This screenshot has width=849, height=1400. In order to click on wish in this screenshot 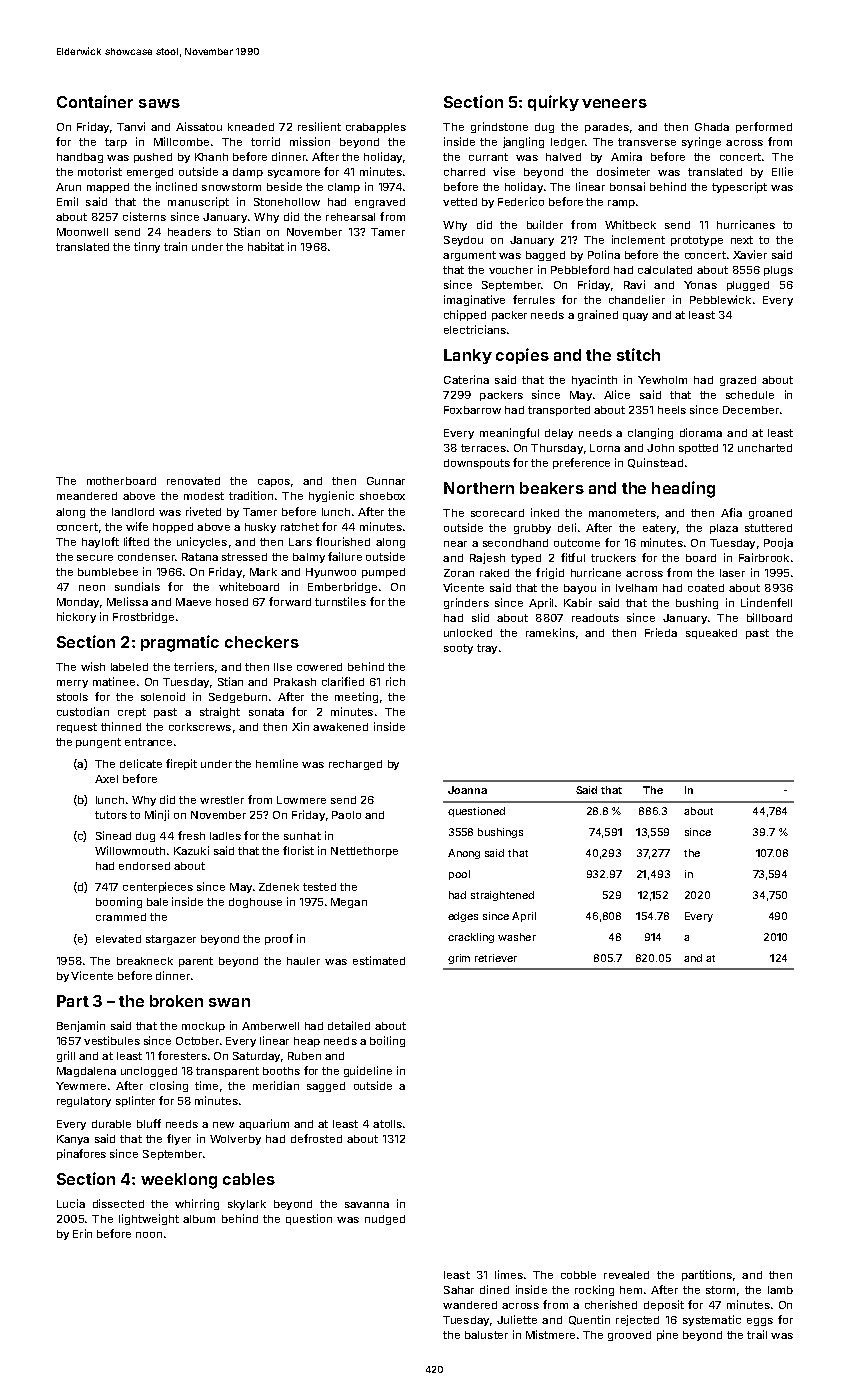, I will do `click(93, 666)`.
